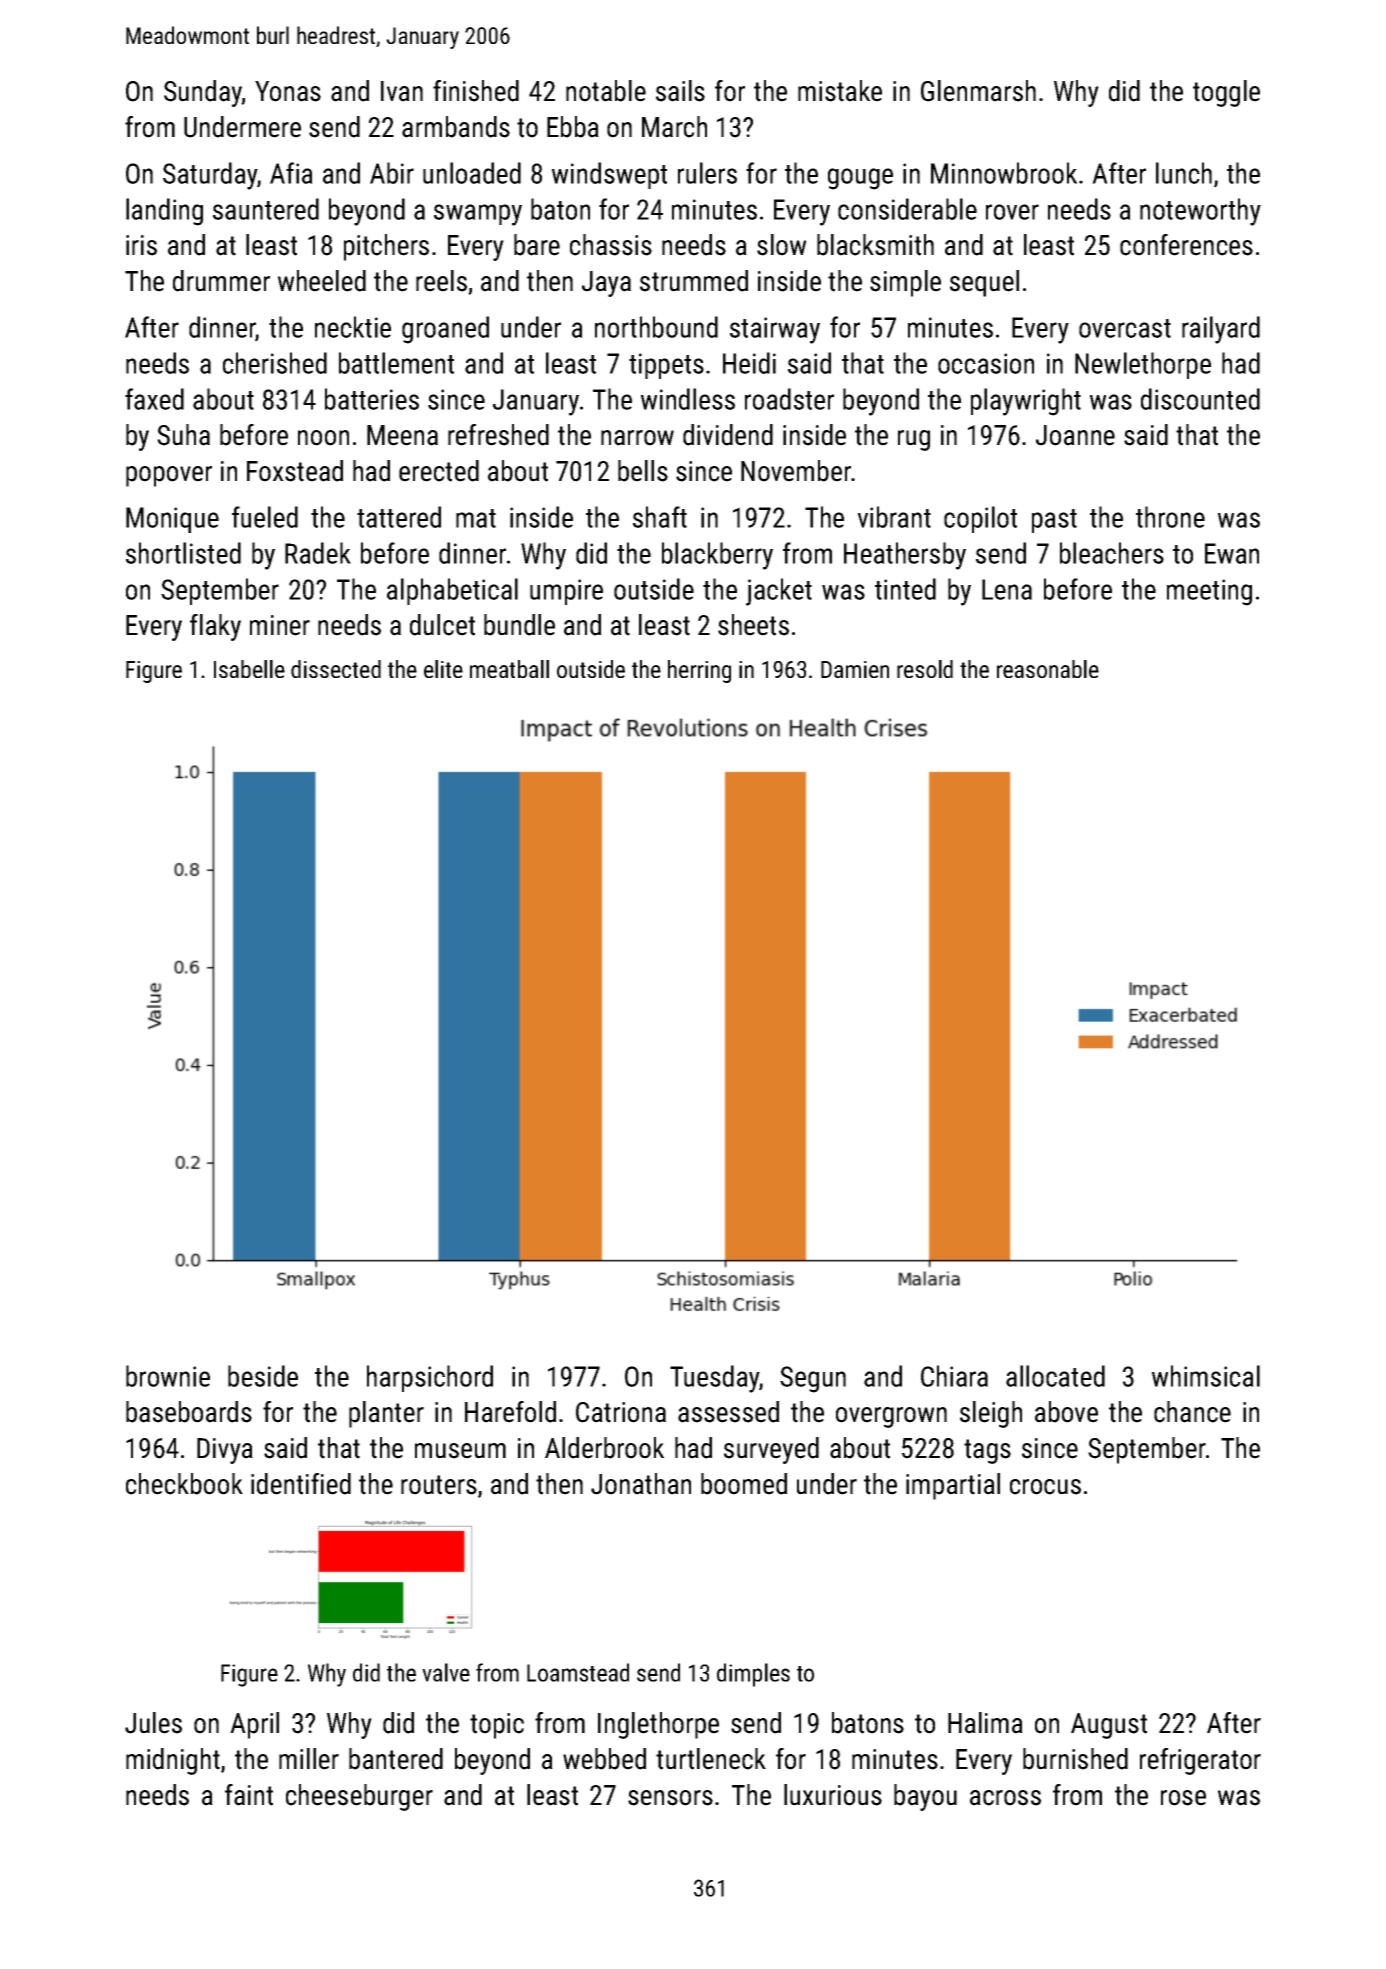 The width and height of the image is (1386, 1969). Describe the element at coordinates (1183, 1798) in the image. I see `rose` at that location.
